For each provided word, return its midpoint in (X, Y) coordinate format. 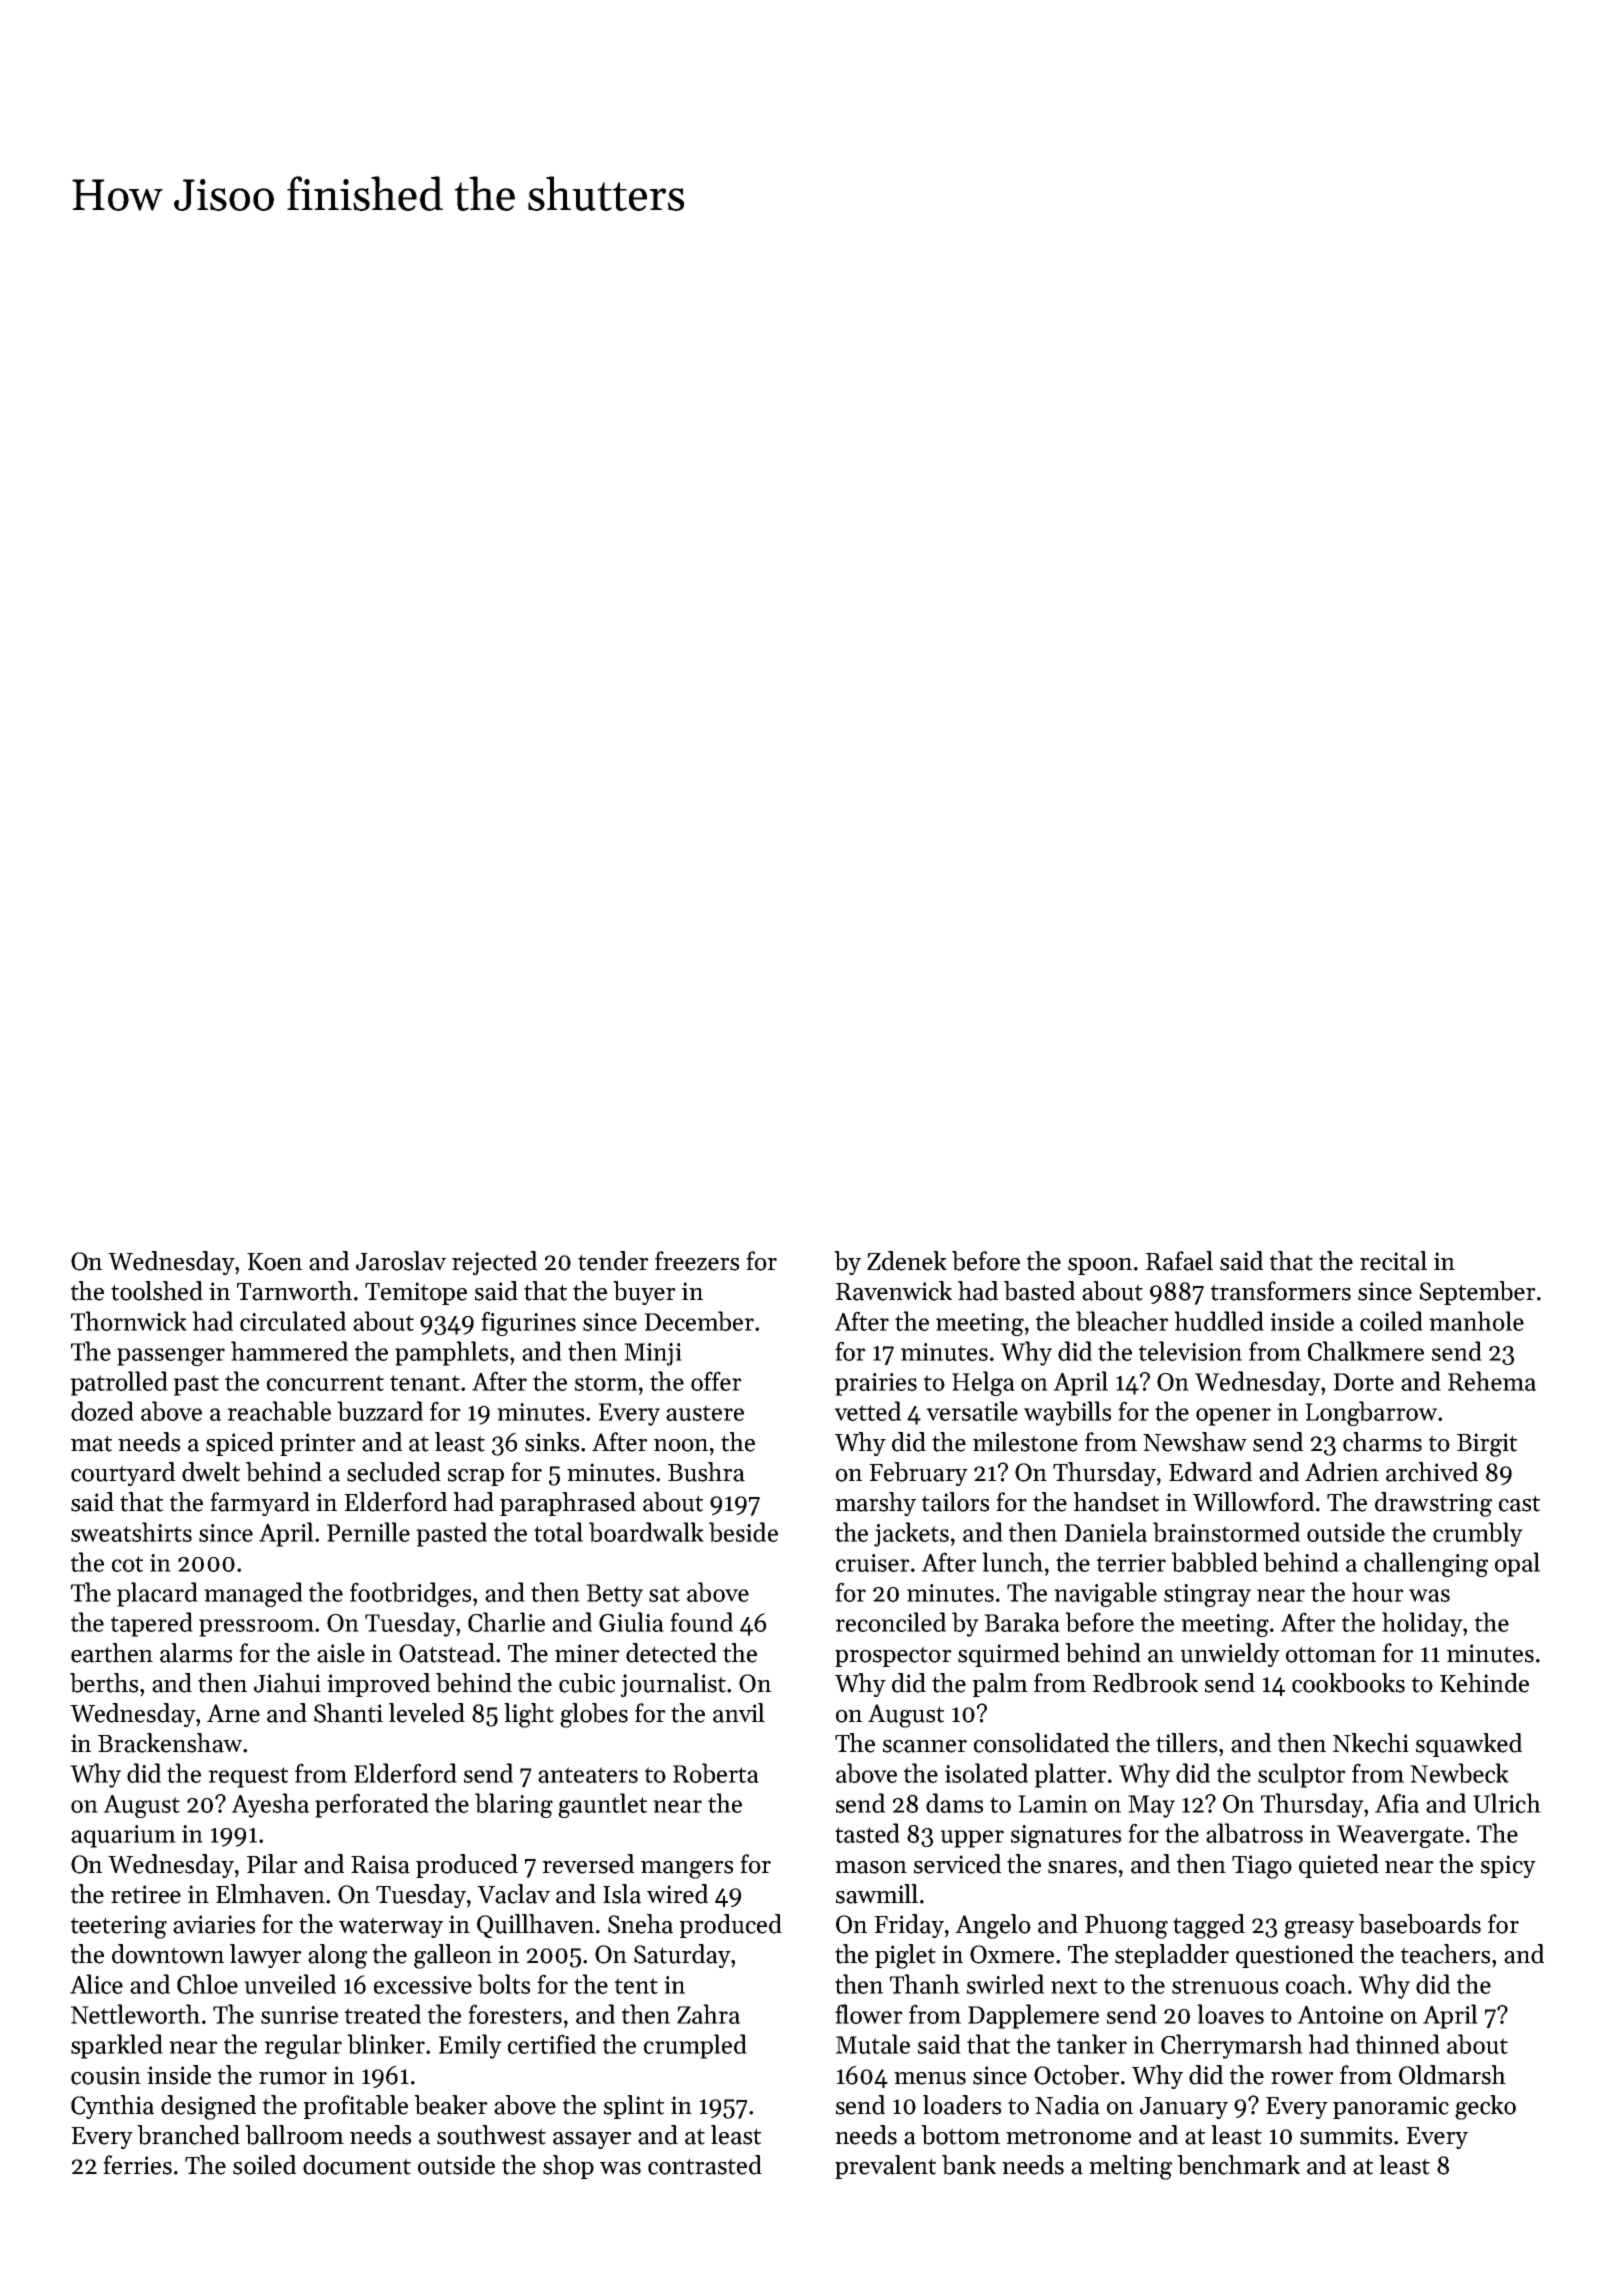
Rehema (1492, 1381)
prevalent (885, 2167)
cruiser (873, 1563)
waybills (1067, 1413)
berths (104, 1683)
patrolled (119, 1383)
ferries (137, 2165)
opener (1233, 1417)
